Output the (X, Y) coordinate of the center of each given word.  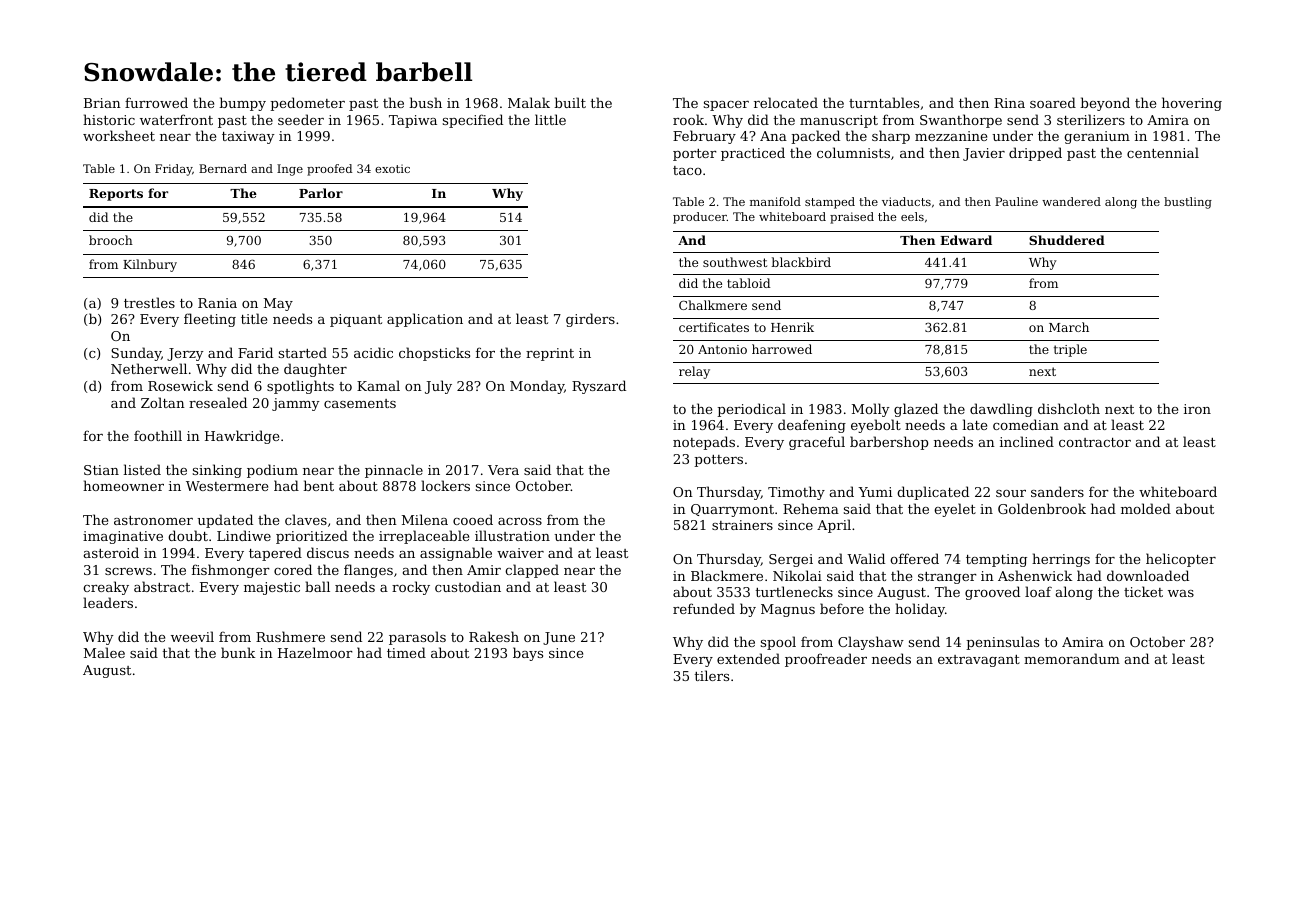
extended (748, 658)
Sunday (136, 354)
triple (1070, 350)
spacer (726, 106)
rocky (411, 588)
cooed (473, 519)
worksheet (119, 135)
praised (852, 218)
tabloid (749, 283)
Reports (116, 195)
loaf (1038, 591)
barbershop (889, 443)
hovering (1192, 104)
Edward (966, 240)
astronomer (153, 520)
